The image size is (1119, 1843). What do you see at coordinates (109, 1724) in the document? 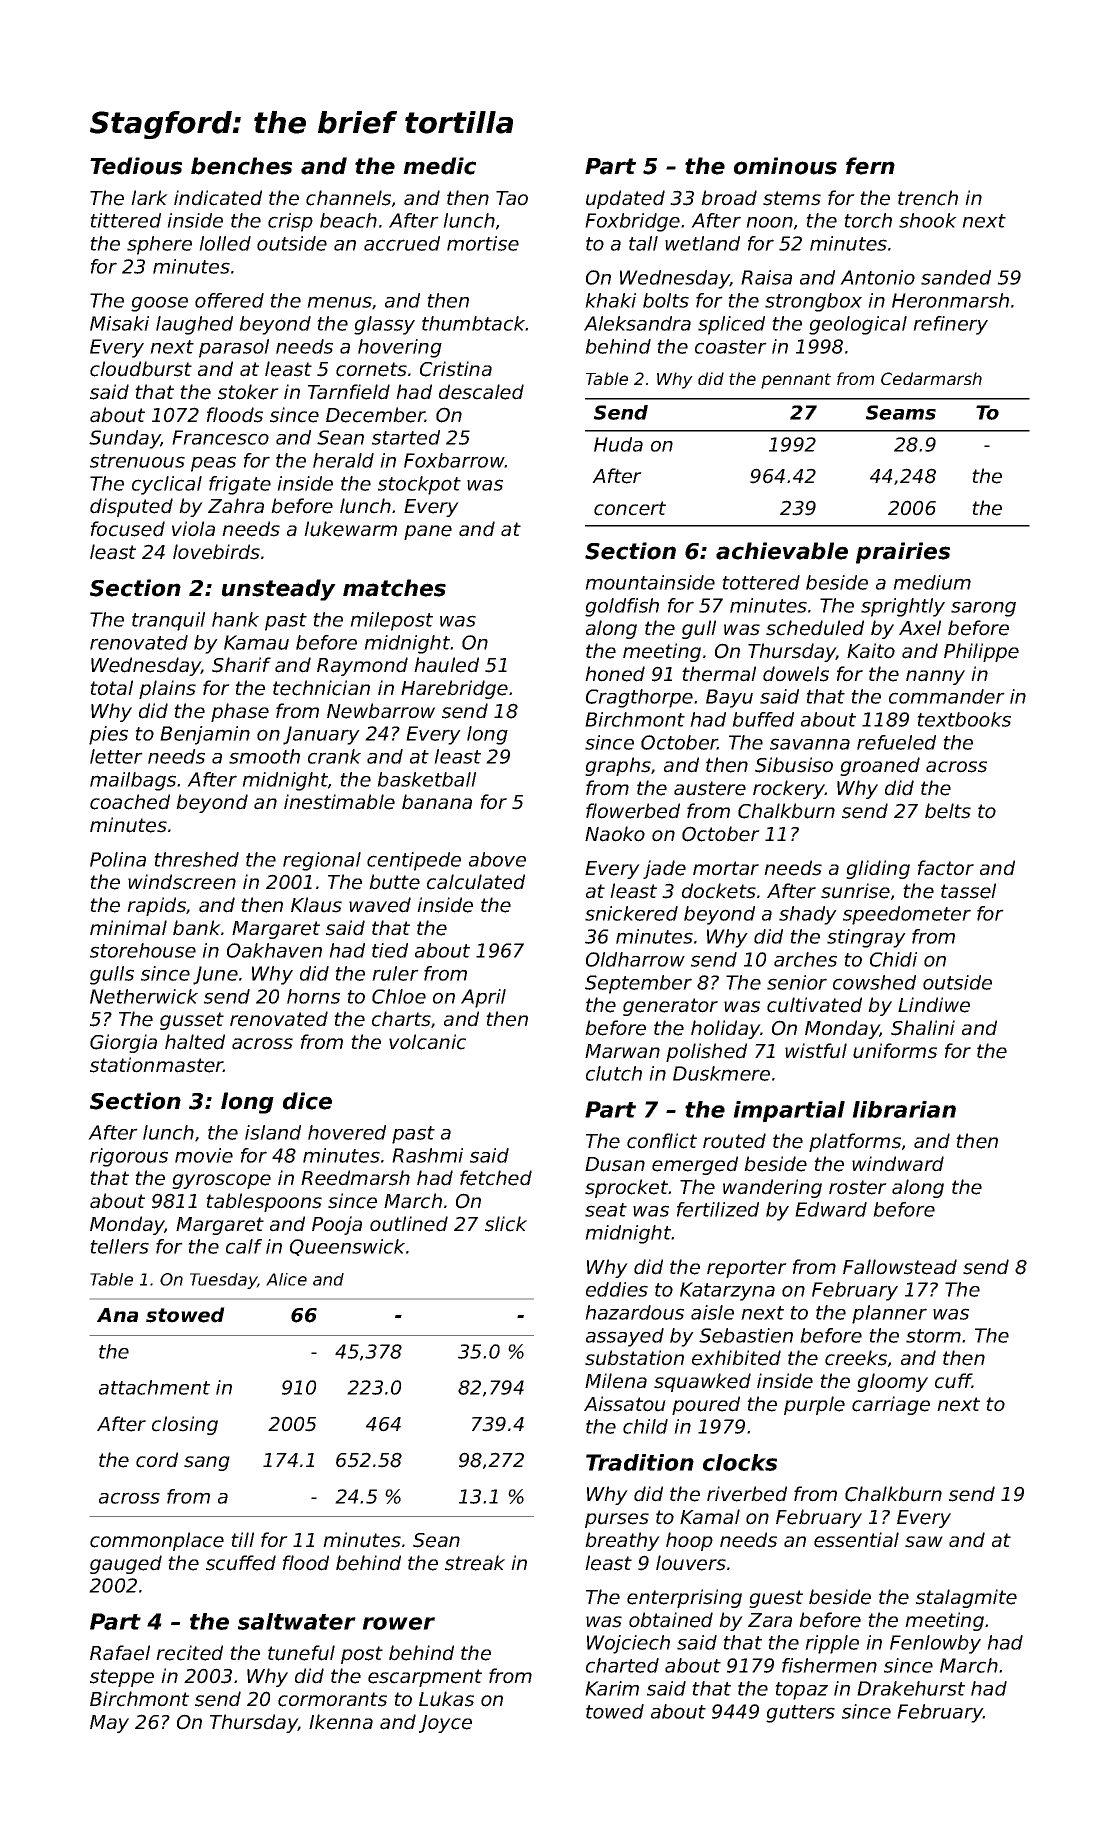
I see `May` at bounding box center [109, 1724].
